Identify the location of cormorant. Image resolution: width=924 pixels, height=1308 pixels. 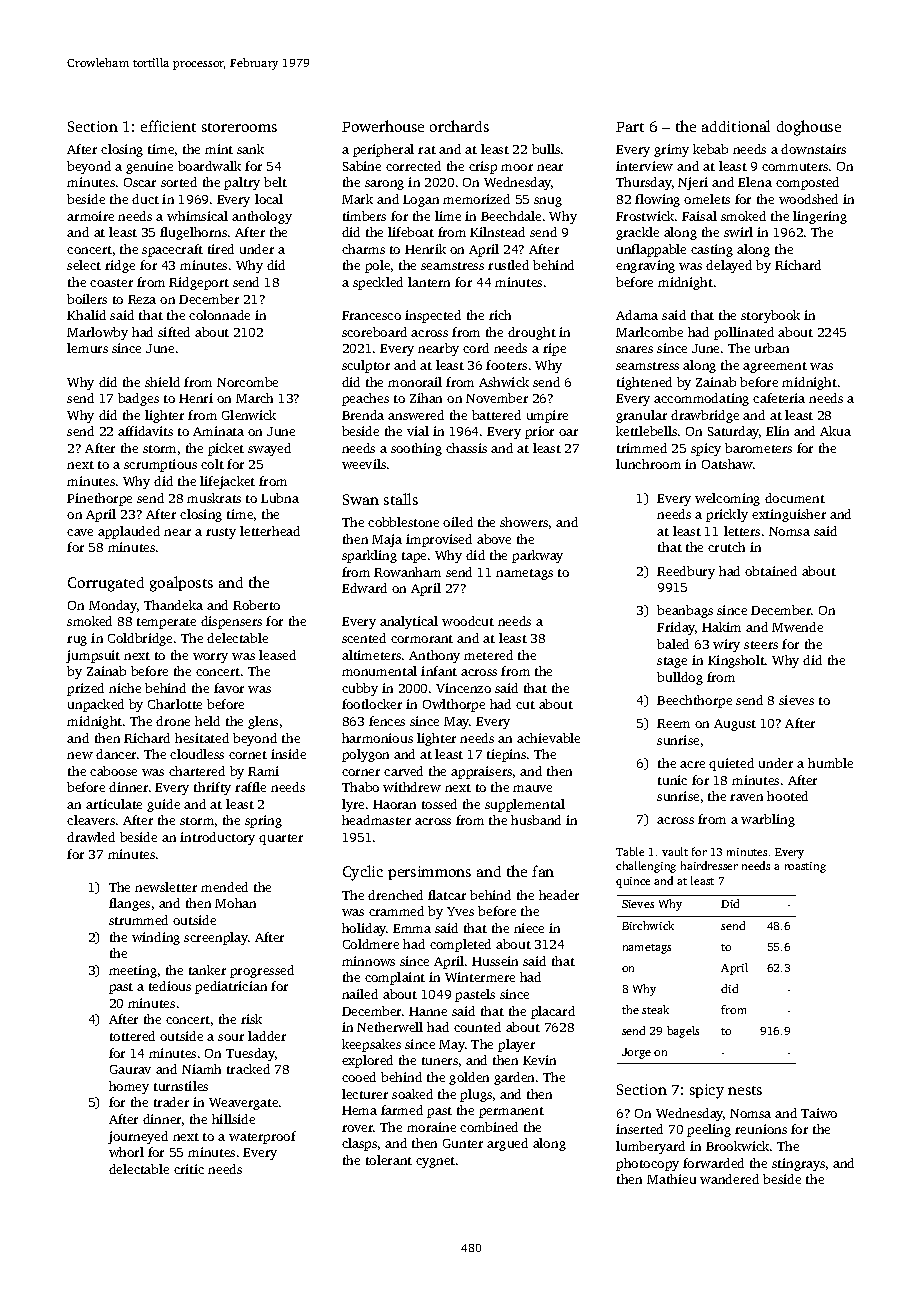
(422, 639).
